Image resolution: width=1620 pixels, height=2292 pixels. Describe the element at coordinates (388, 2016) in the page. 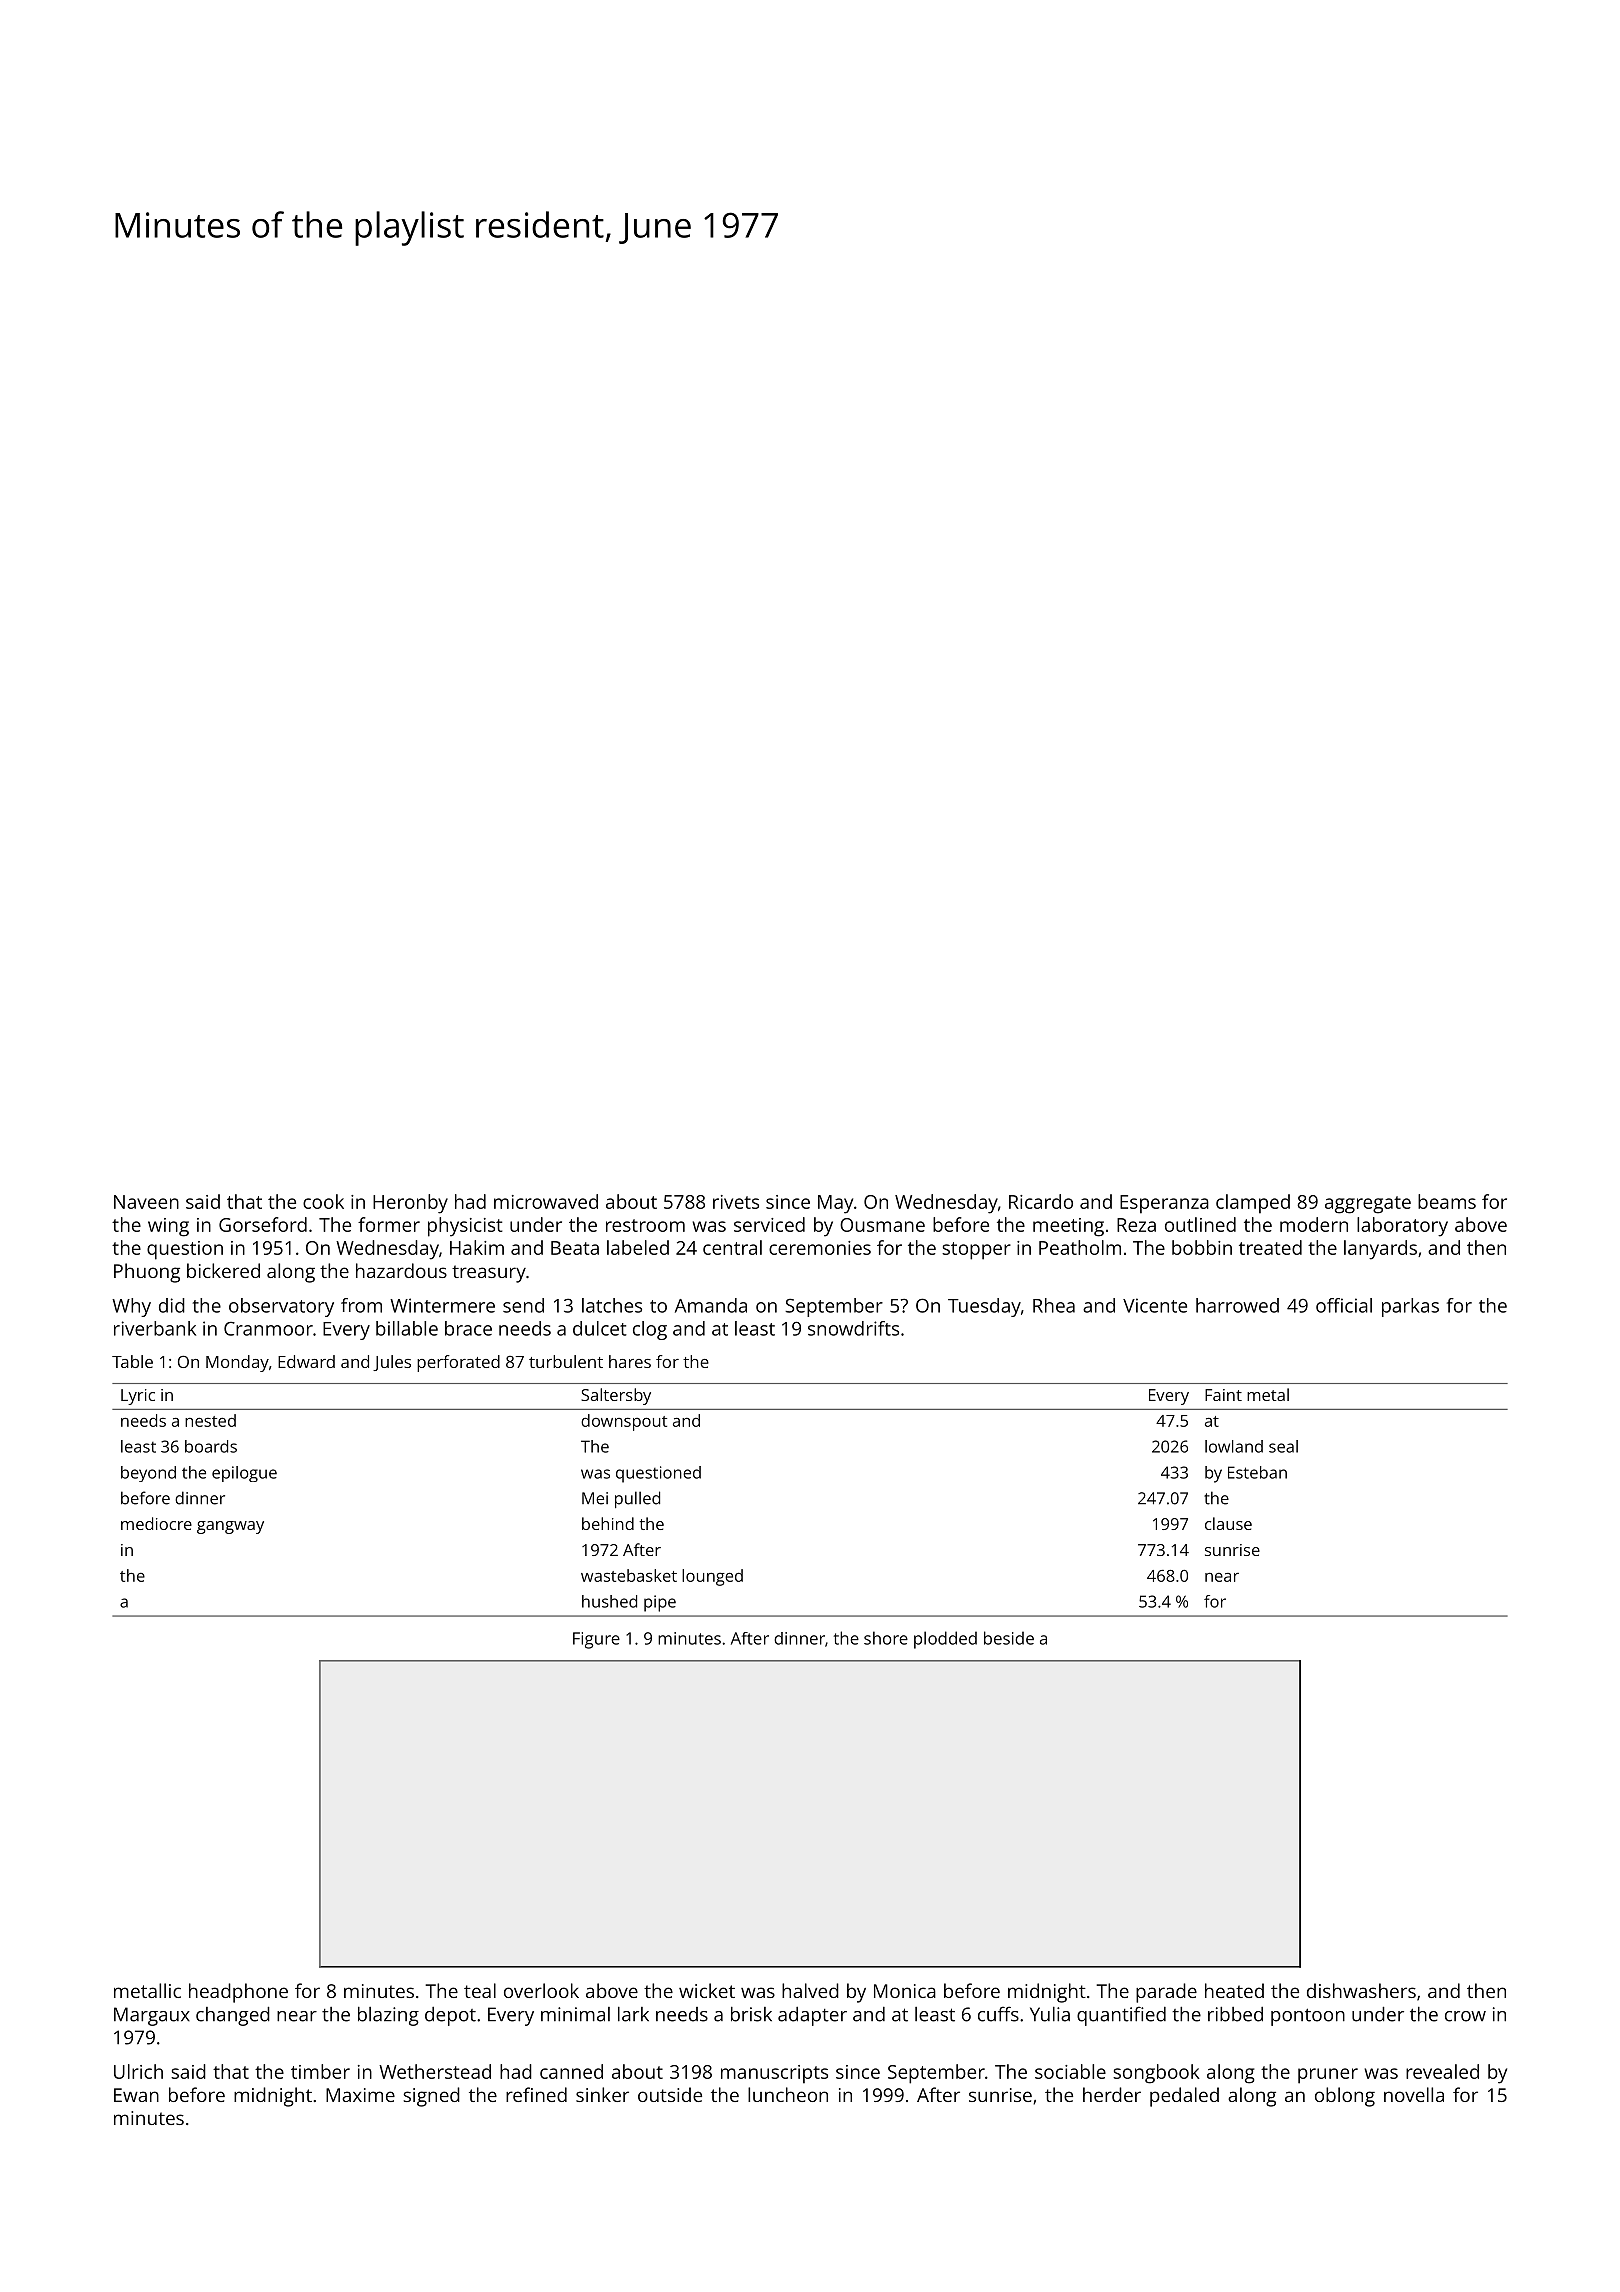

I see `blazing` at that location.
